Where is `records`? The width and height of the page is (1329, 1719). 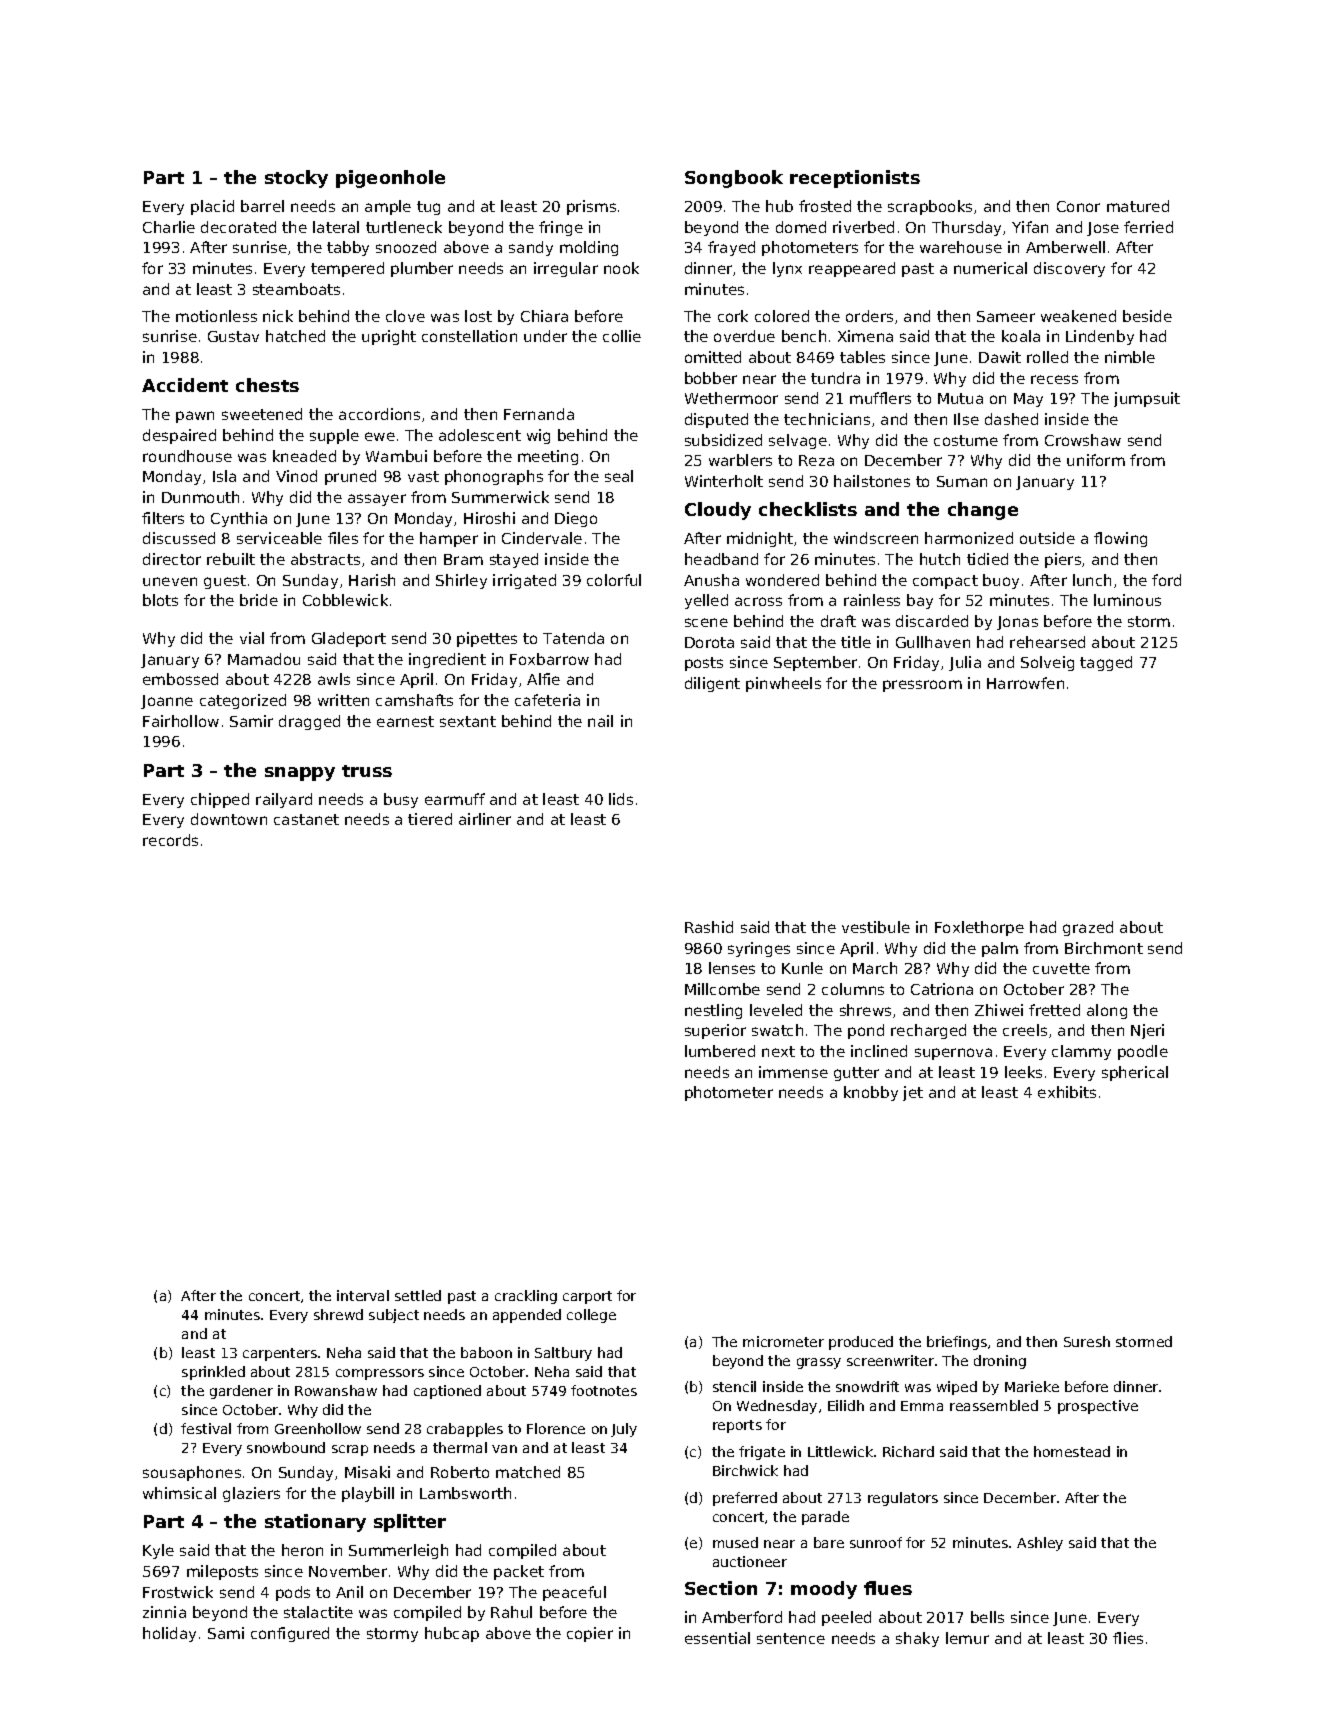 records is located at coordinates (170, 840).
